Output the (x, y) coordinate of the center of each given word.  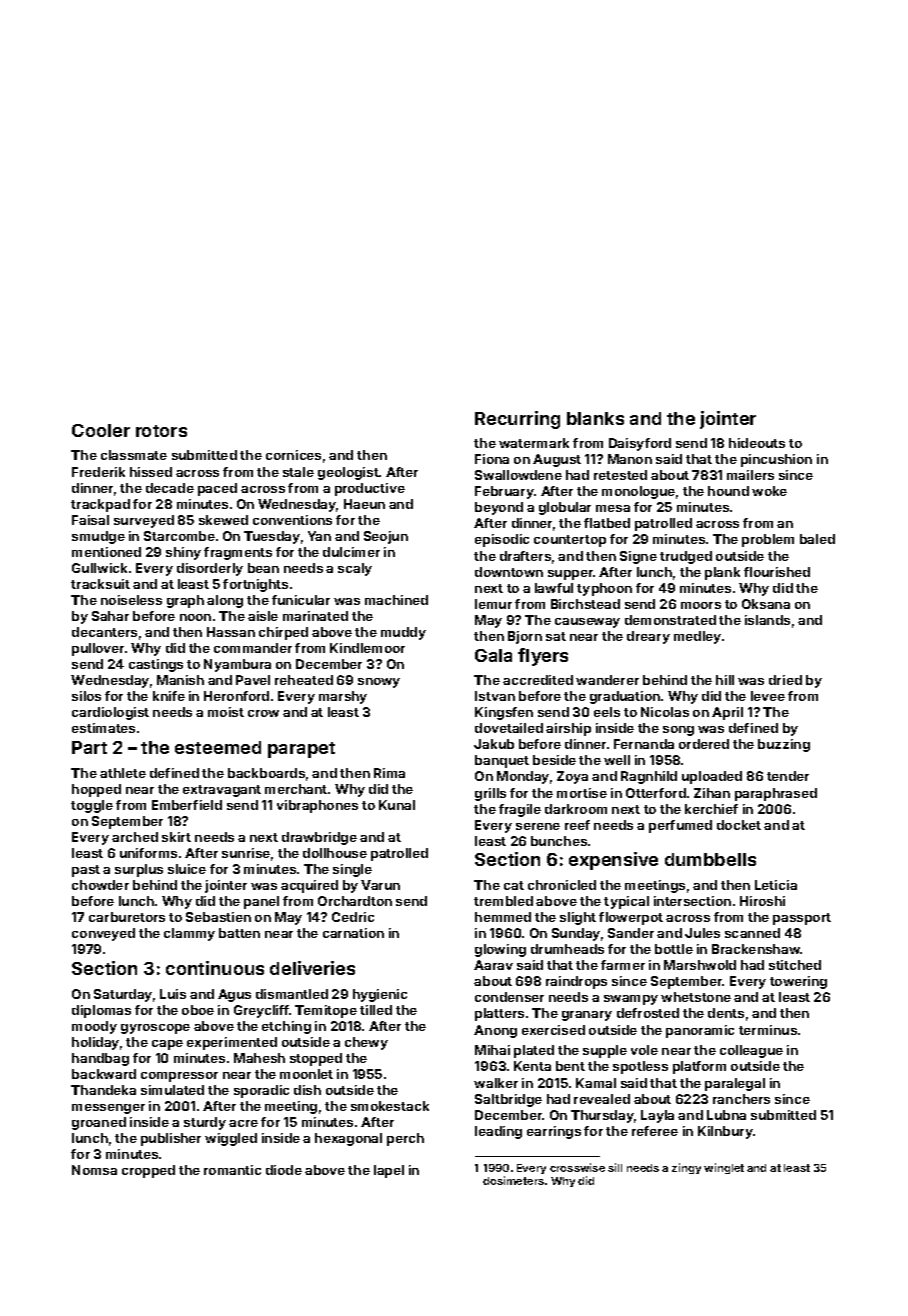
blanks (595, 418)
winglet (724, 1168)
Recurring (517, 420)
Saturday (123, 995)
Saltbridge (508, 1100)
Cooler (101, 430)
